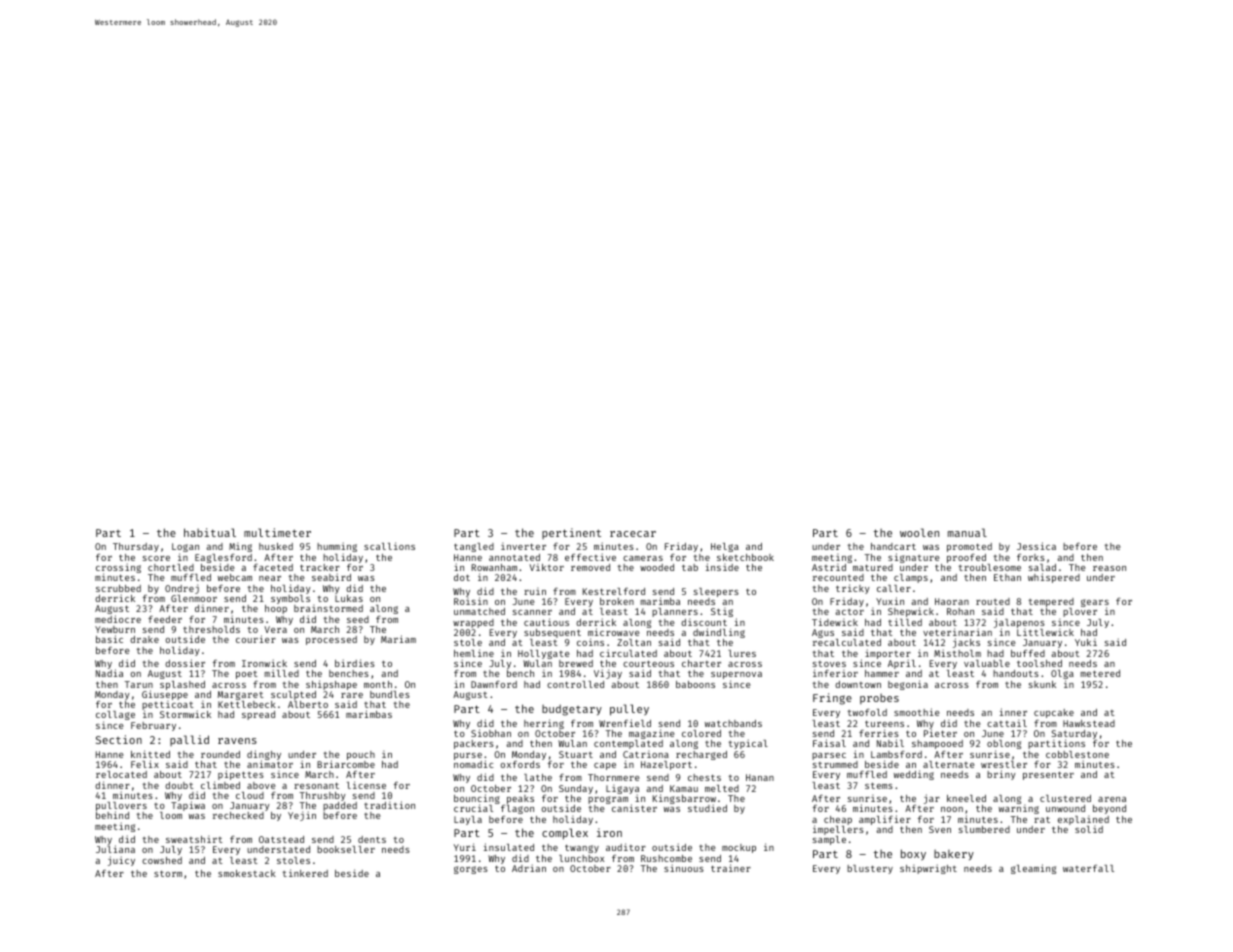  What do you see at coordinates (701, 755) in the screenshot?
I see `recharged` at bounding box center [701, 755].
